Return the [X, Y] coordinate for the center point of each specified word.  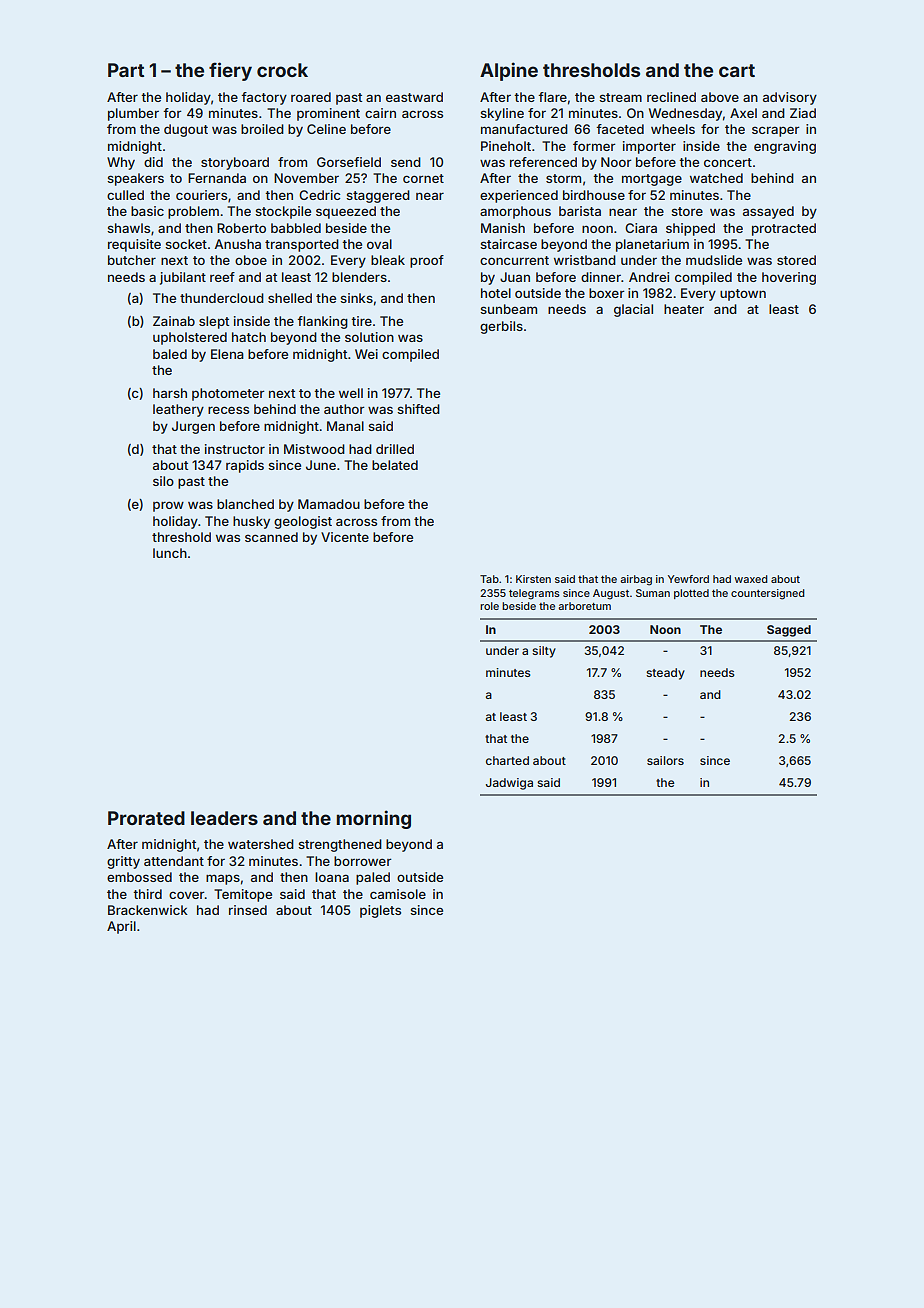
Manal [345, 426]
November [306, 178]
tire [361, 321]
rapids [245, 466]
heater [684, 309]
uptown [743, 295]
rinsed [248, 910]
